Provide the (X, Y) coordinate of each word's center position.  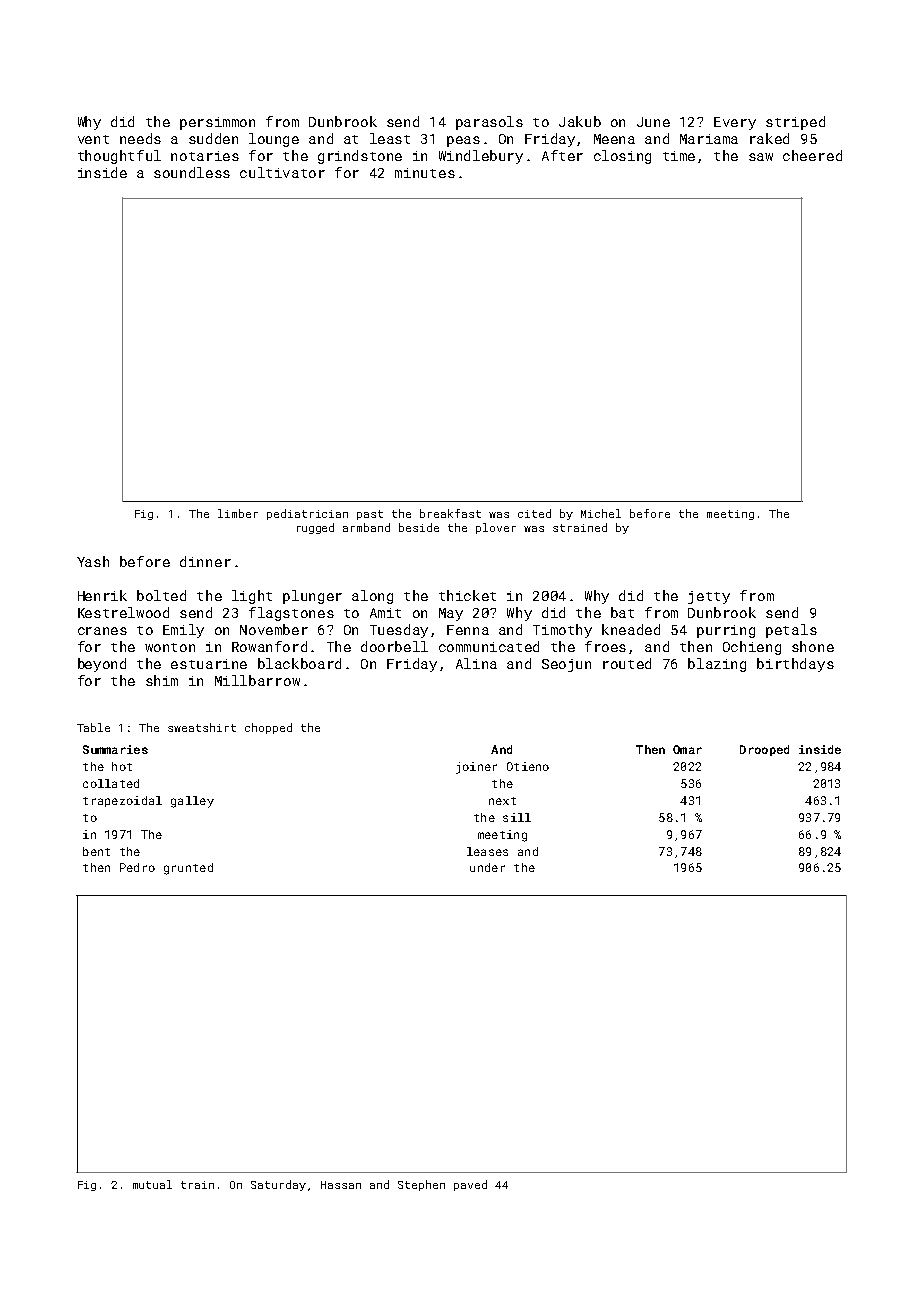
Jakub (580, 121)
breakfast (450, 513)
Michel (601, 513)
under (487, 867)
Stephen (421, 1185)
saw (761, 157)
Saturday (278, 1185)
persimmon (217, 123)
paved (470, 1185)
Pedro (137, 867)
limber (238, 513)
